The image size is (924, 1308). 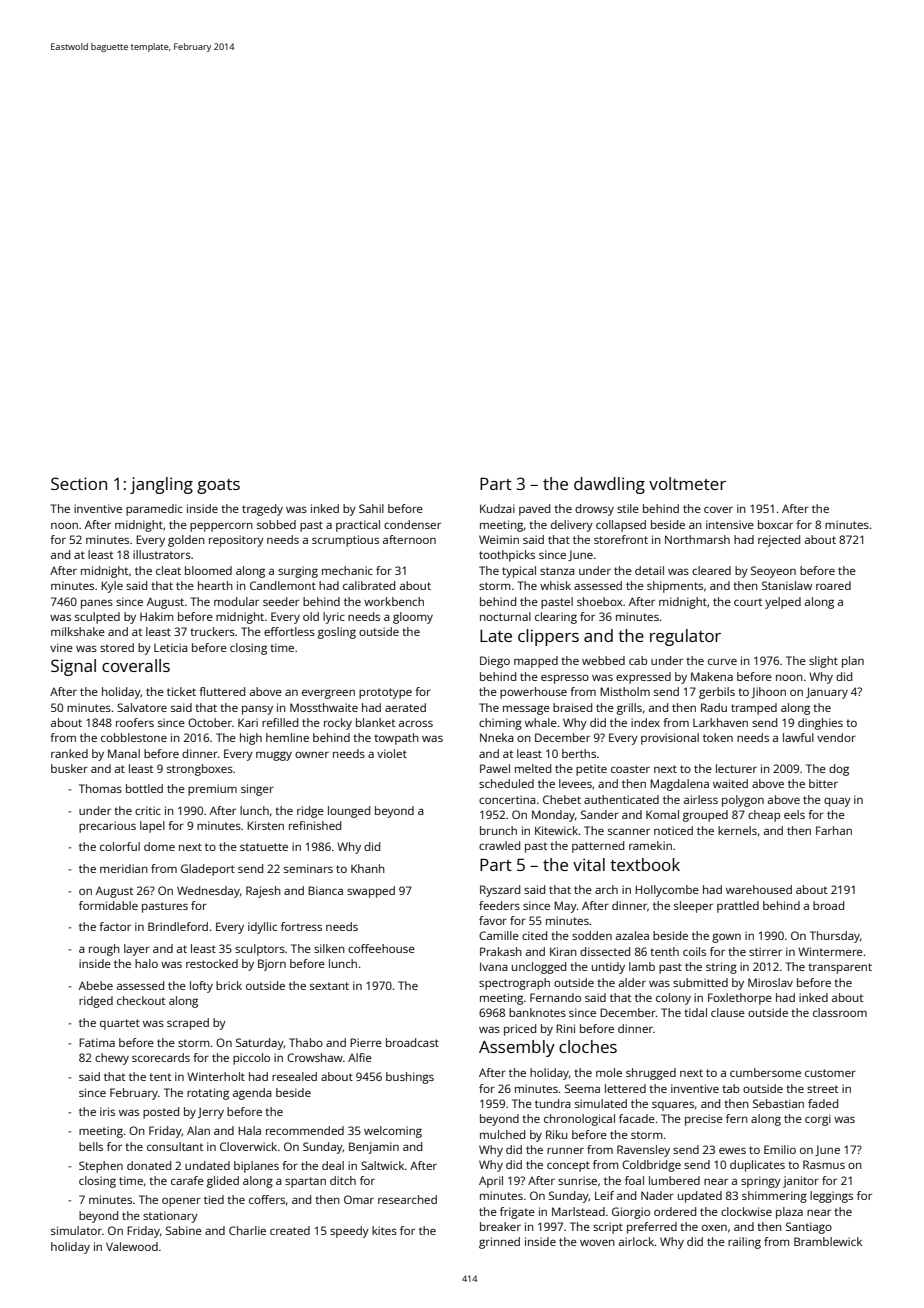 I want to click on idyllic, so click(x=262, y=928).
